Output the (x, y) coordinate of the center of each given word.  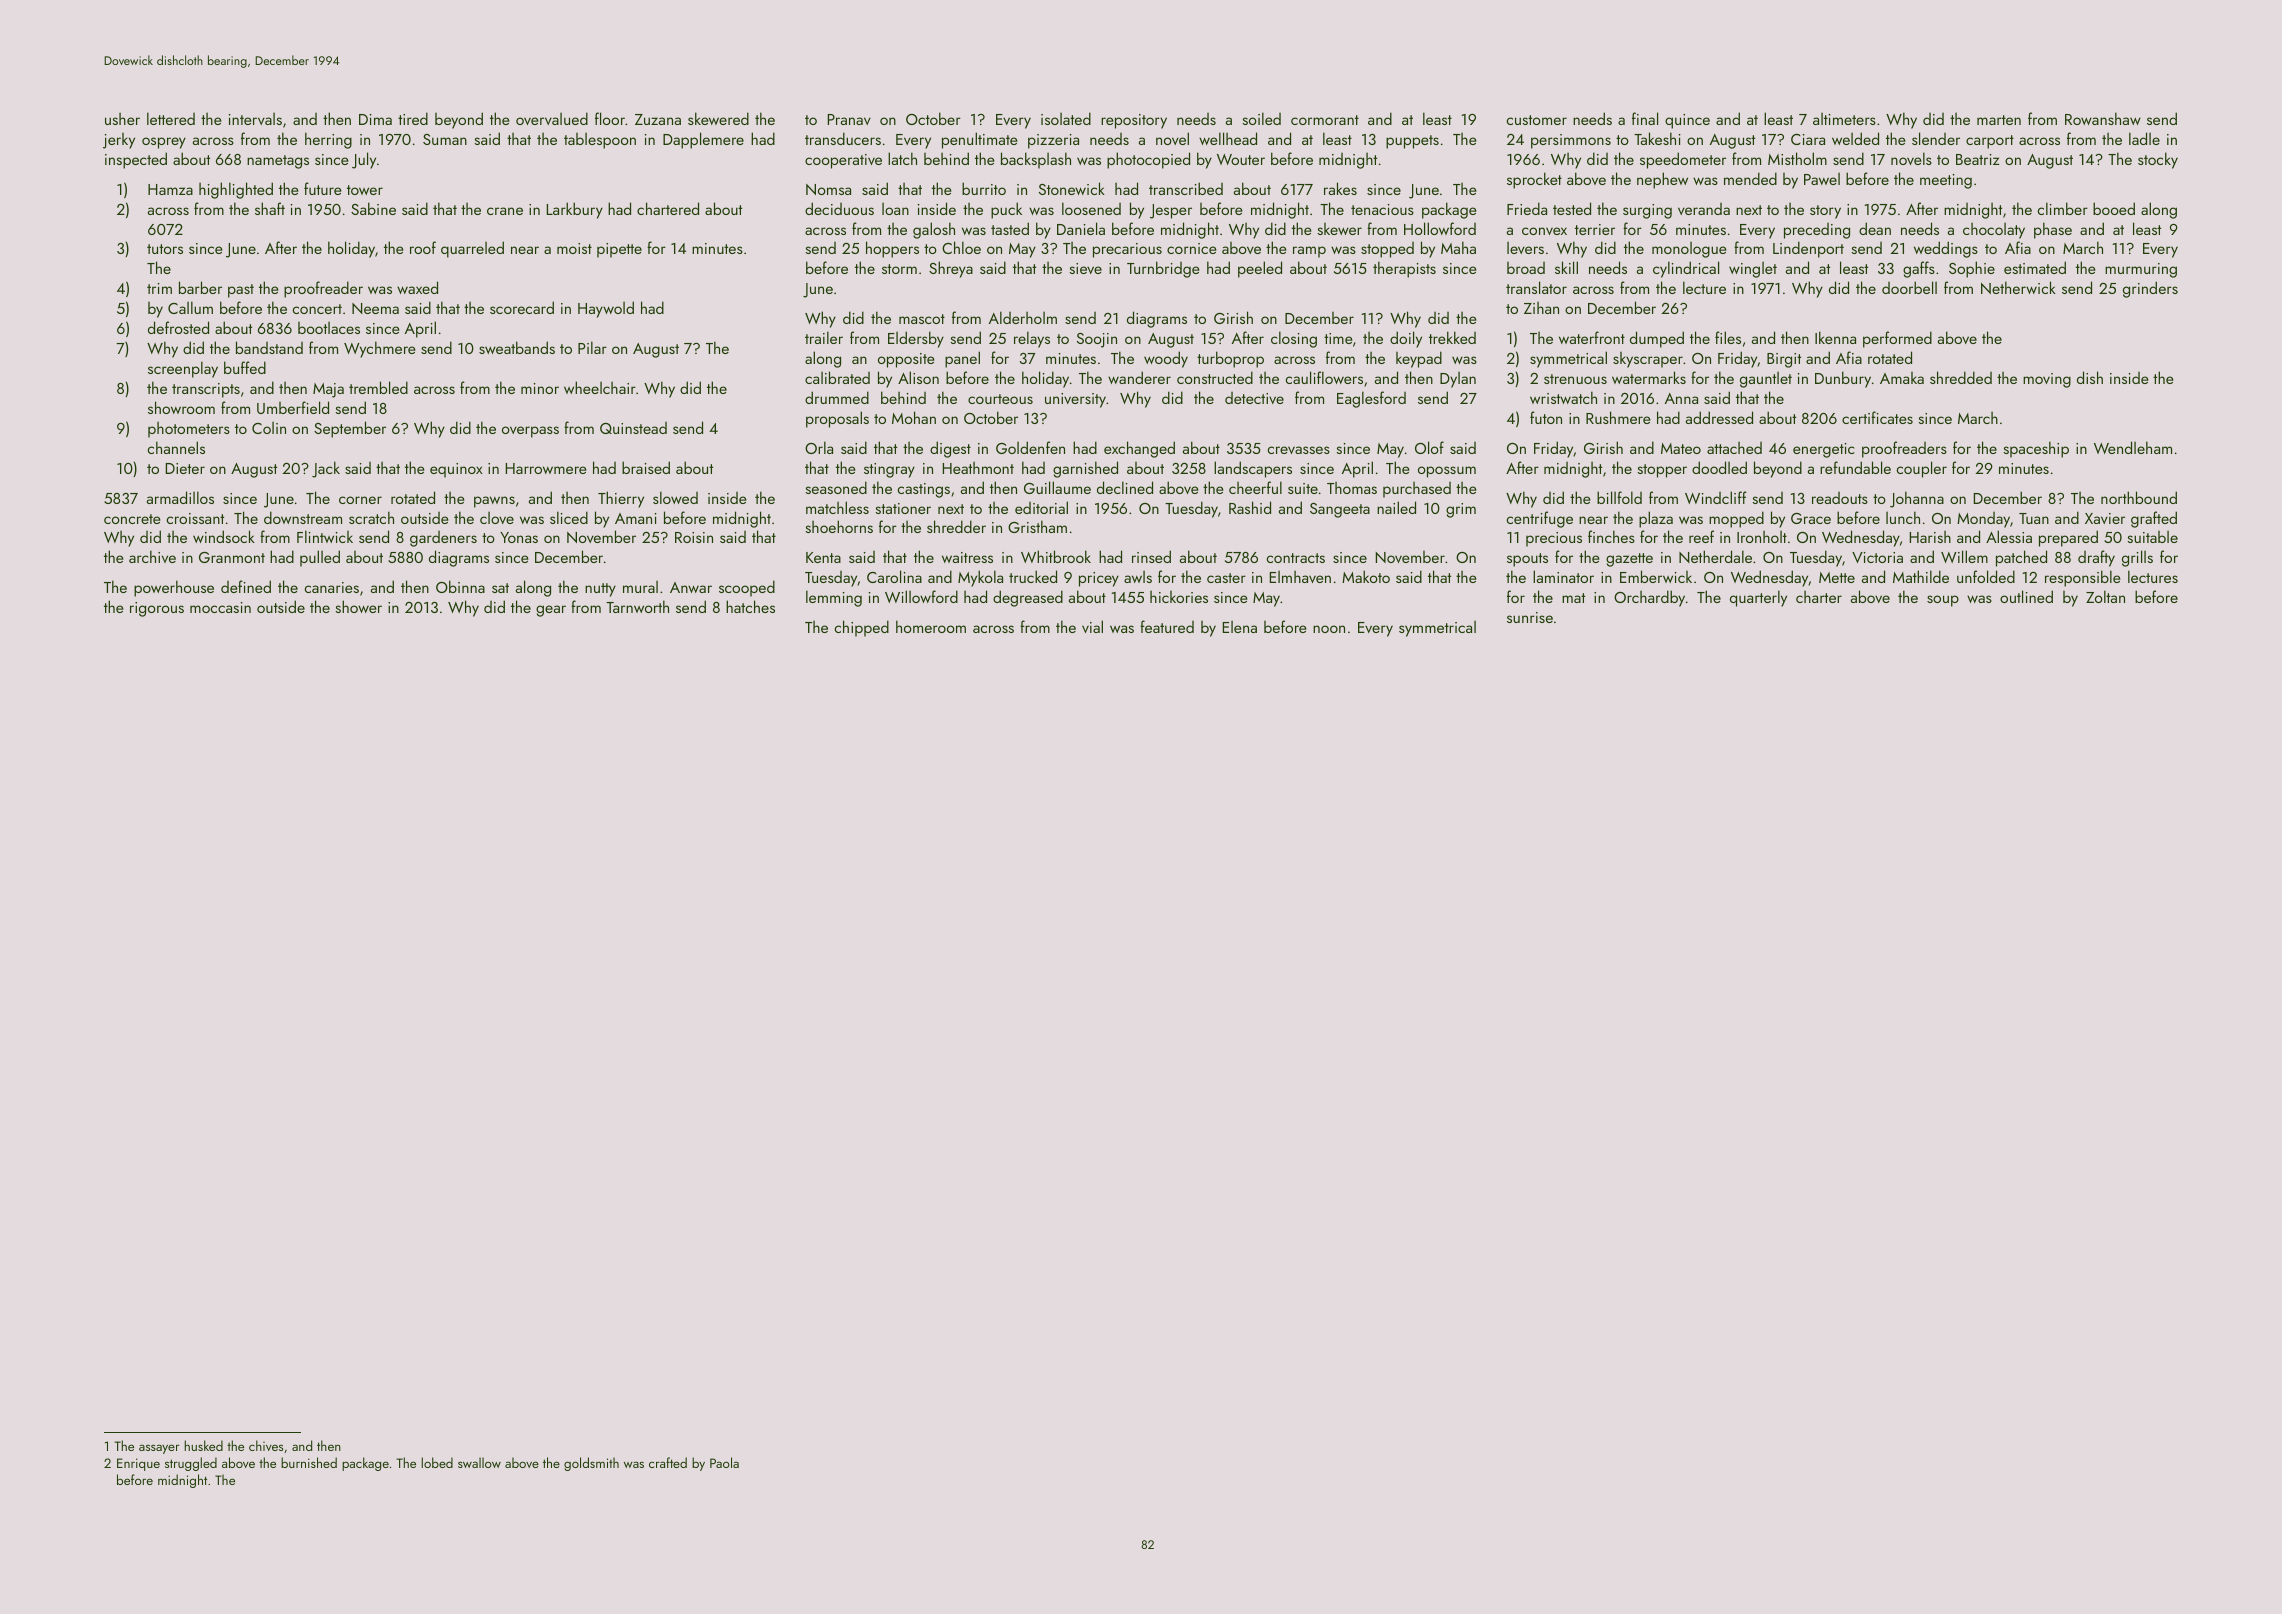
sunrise (1530, 617)
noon (1329, 629)
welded (1855, 138)
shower (358, 606)
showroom (181, 407)
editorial (1041, 507)
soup (1943, 601)
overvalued (552, 118)
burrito (984, 188)
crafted (668, 1462)
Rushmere (1618, 417)
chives (266, 1445)
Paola (724, 1462)
